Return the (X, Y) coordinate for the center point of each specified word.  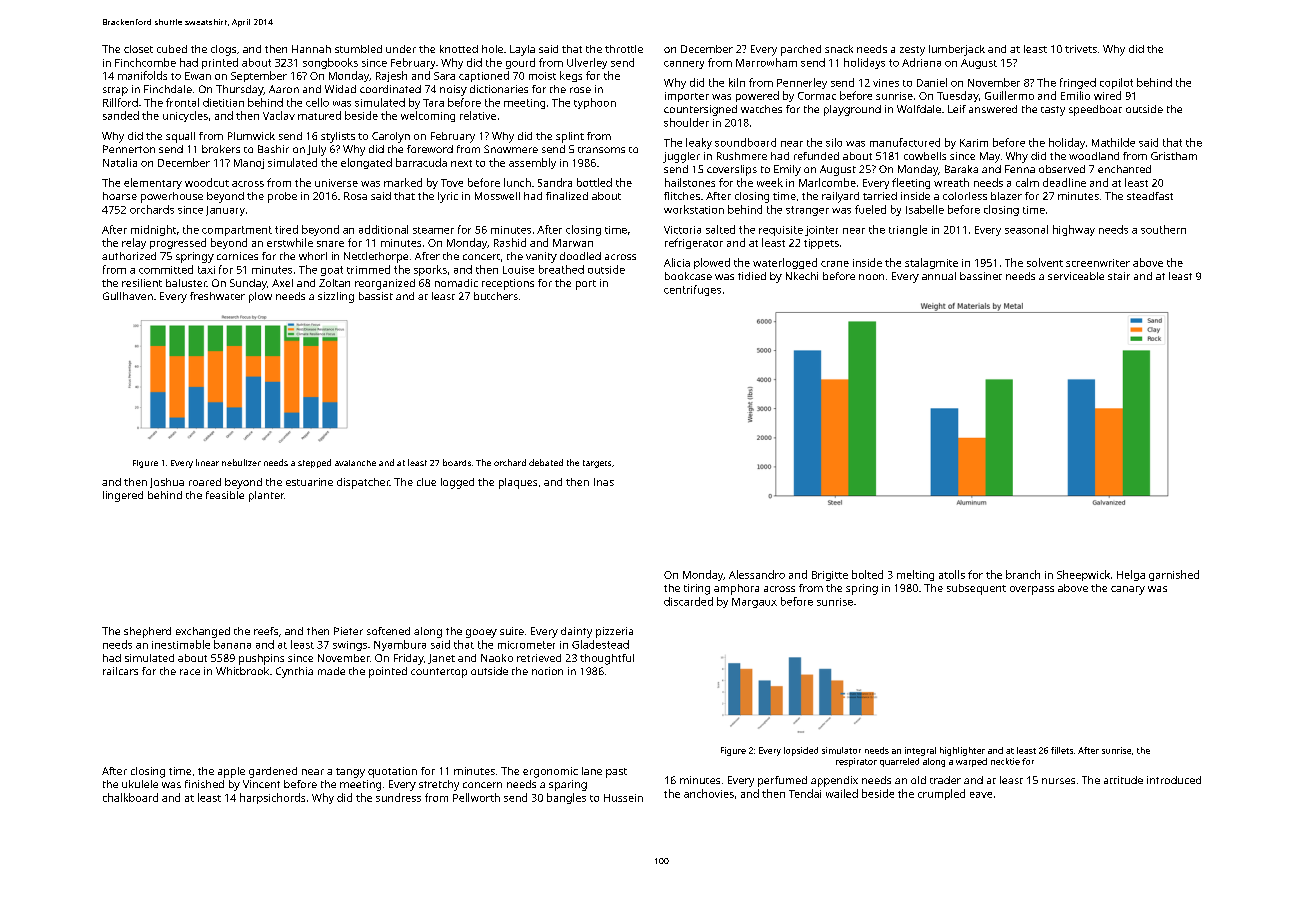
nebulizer (241, 462)
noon (871, 277)
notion (547, 671)
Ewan (198, 76)
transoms (601, 150)
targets (597, 464)
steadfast (1150, 196)
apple (231, 772)
